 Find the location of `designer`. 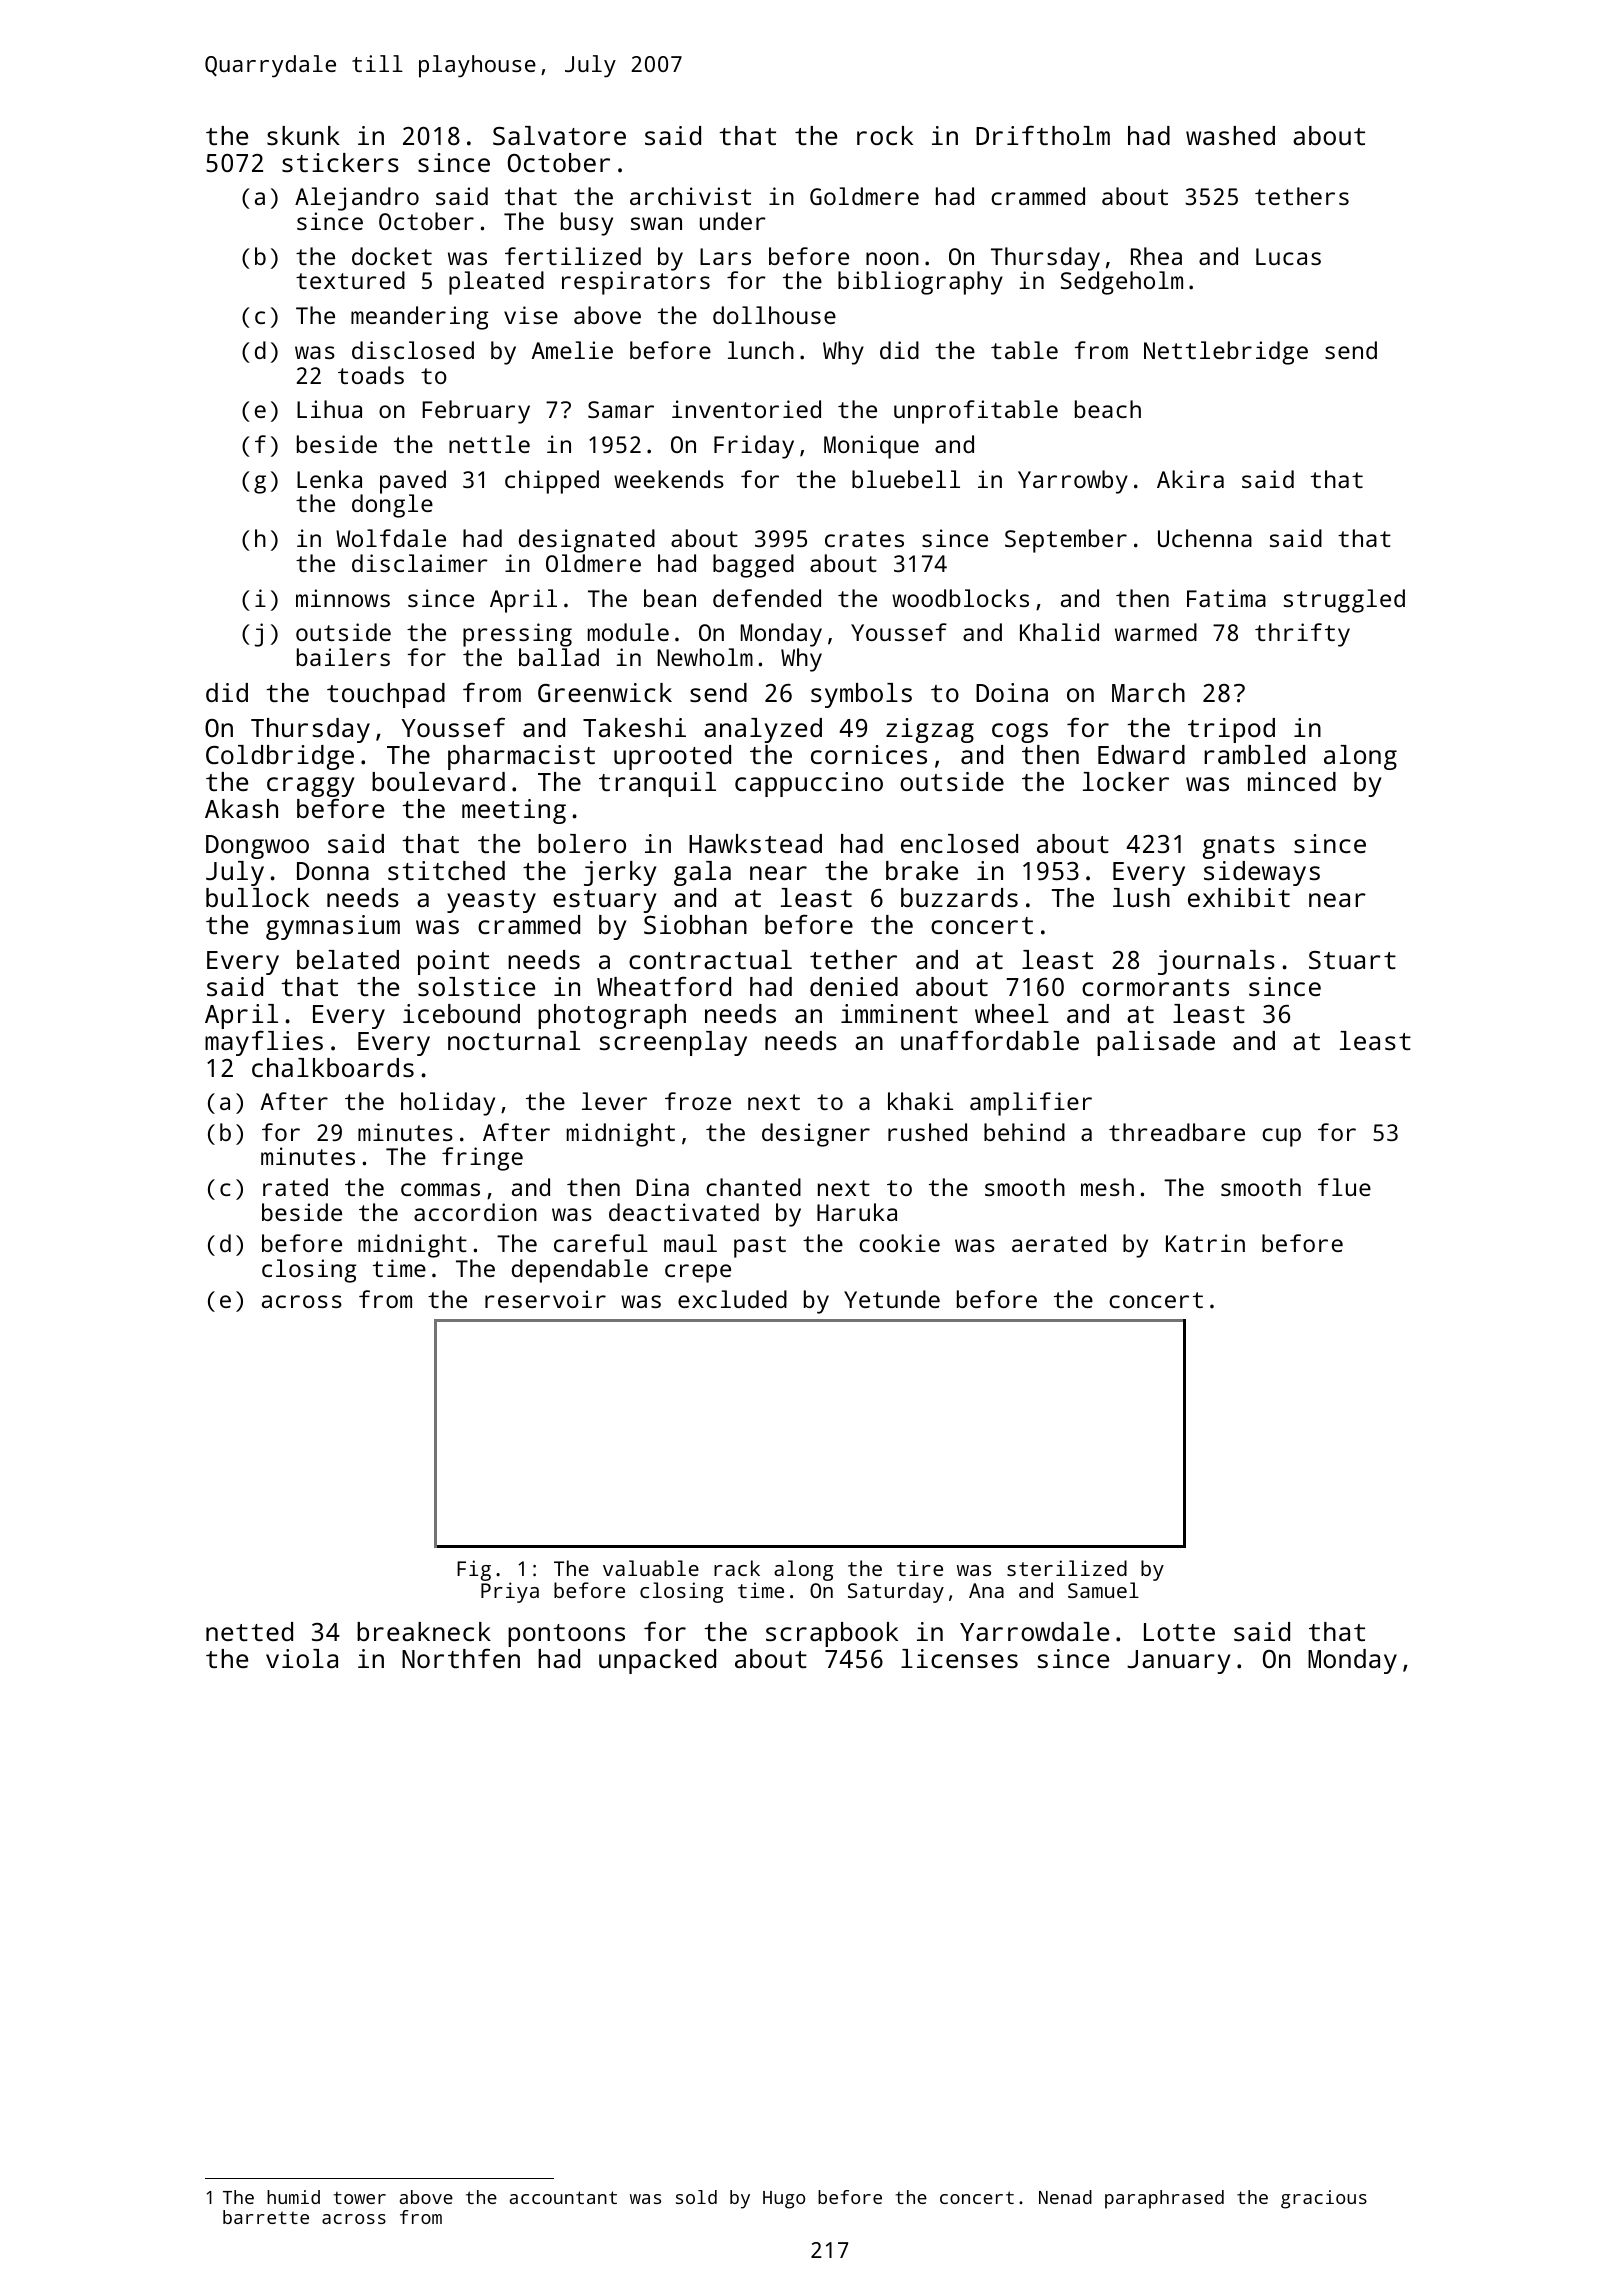

designer is located at coordinates (816, 1135).
